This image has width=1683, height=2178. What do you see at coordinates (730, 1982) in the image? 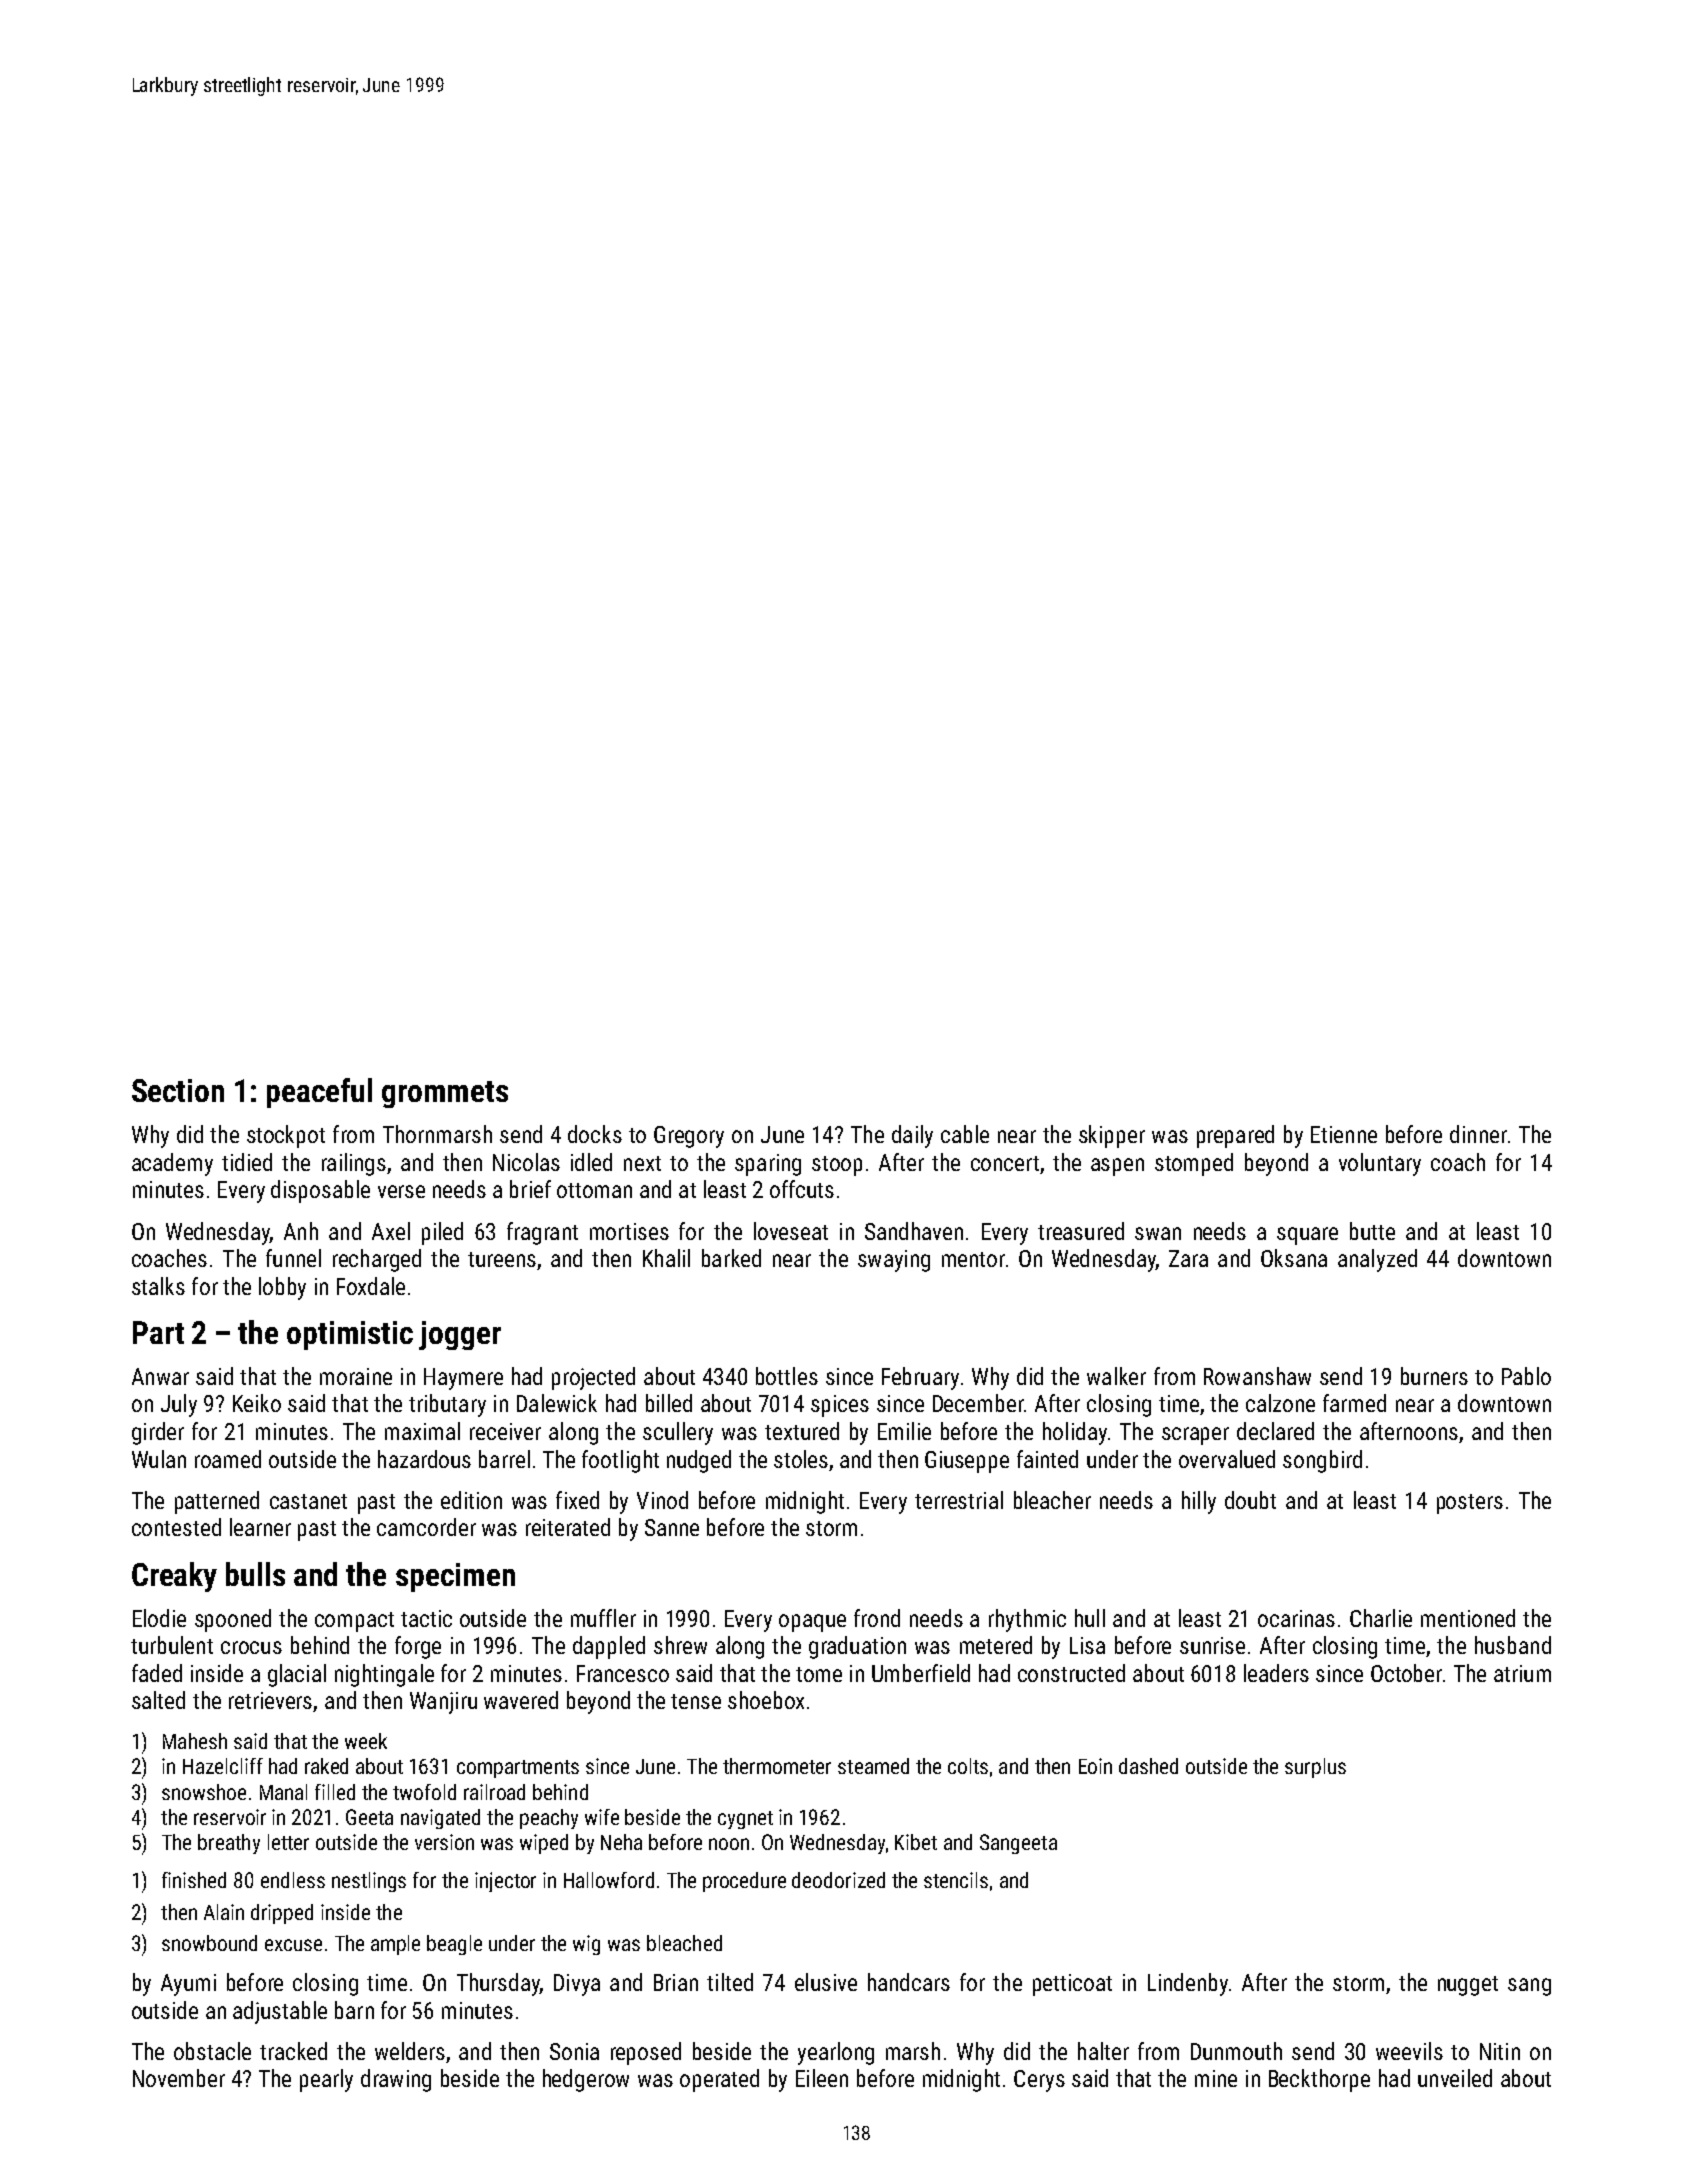
I see `tilted` at bounding box center [730, 1982].
